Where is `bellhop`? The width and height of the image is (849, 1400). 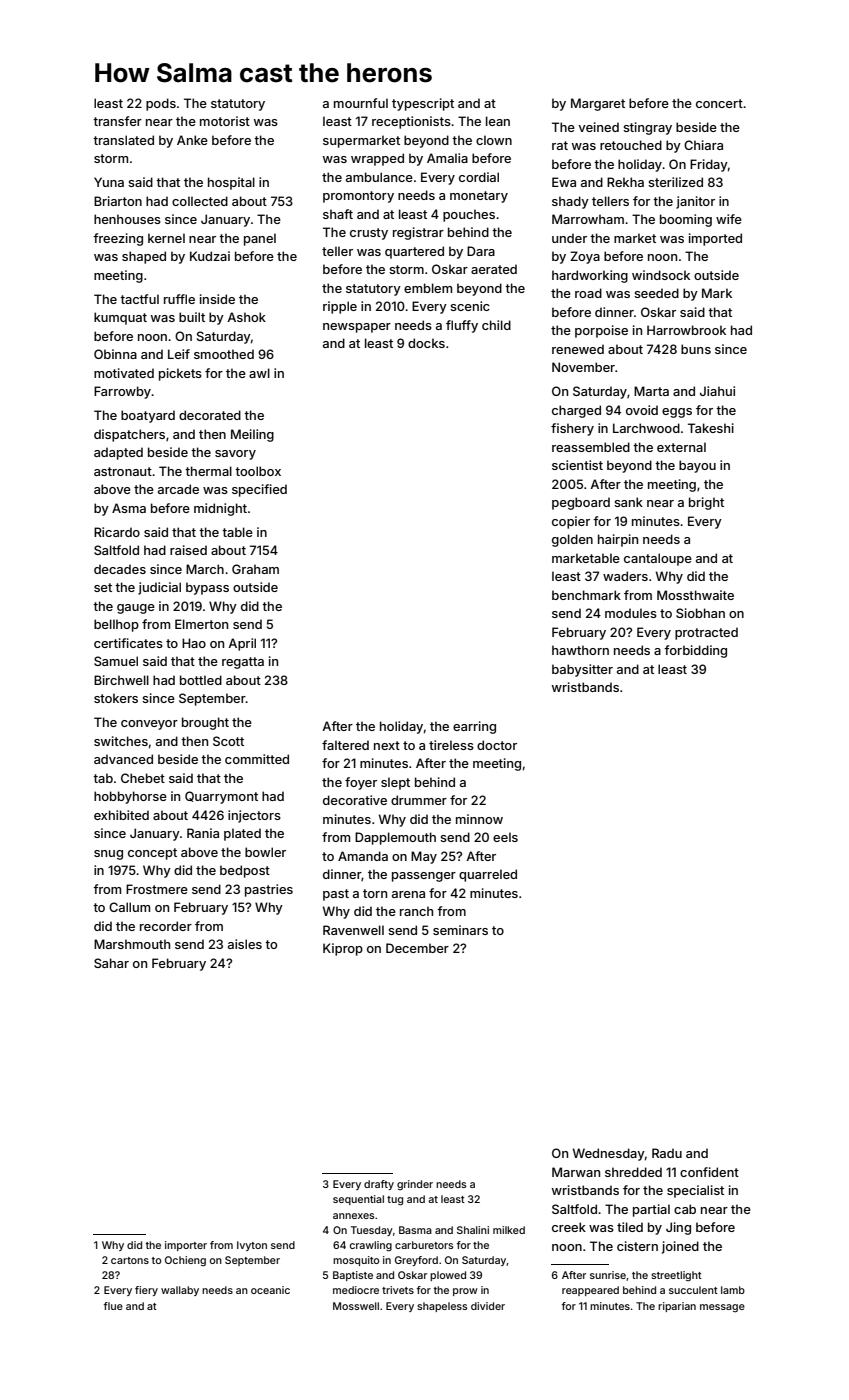
bellhop is located at coordinates (116, 625).
